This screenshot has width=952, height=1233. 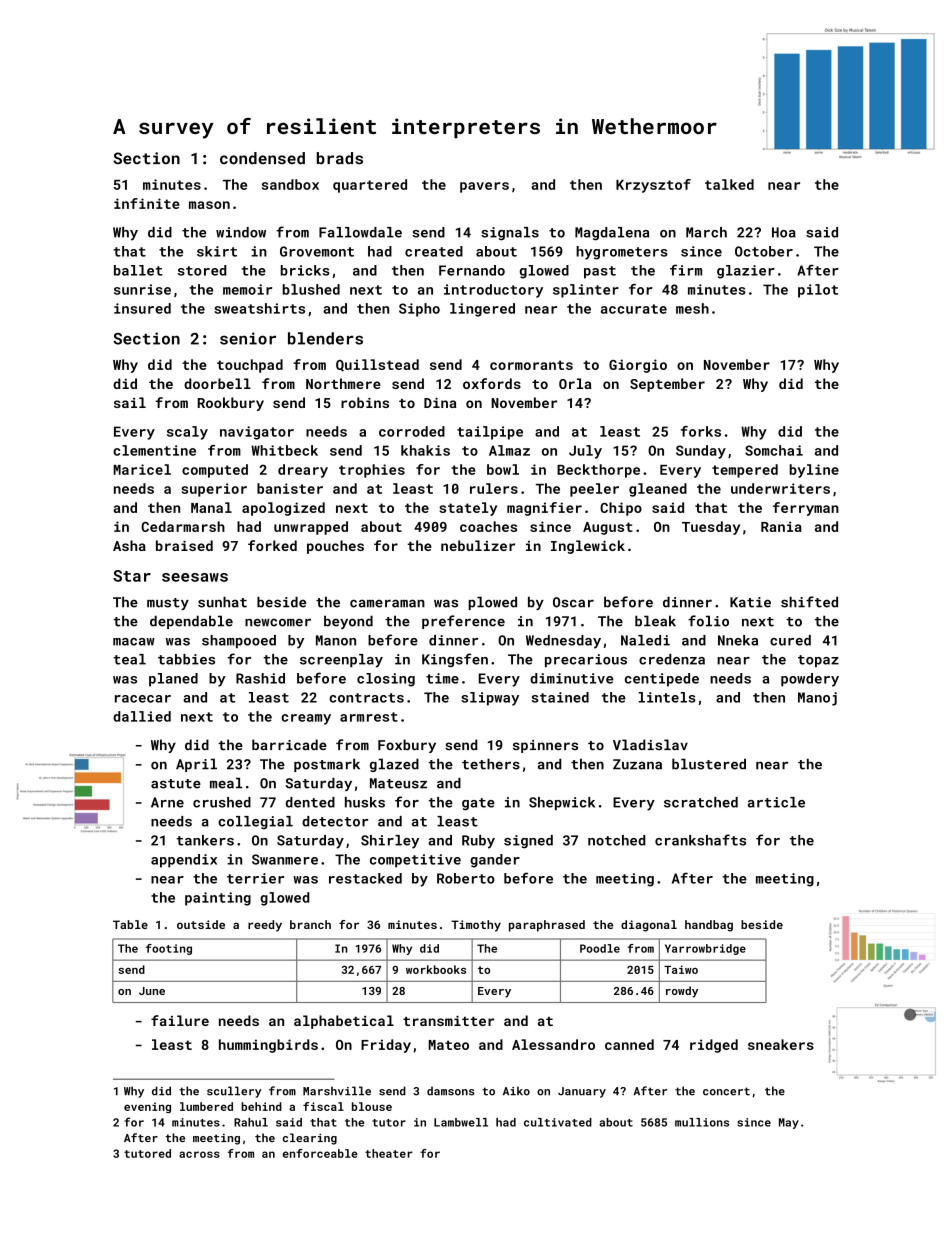 What do you see at coordinates (147, 1107) in the screenshot?
I see `evening` at bounding box center [147, 1107].
